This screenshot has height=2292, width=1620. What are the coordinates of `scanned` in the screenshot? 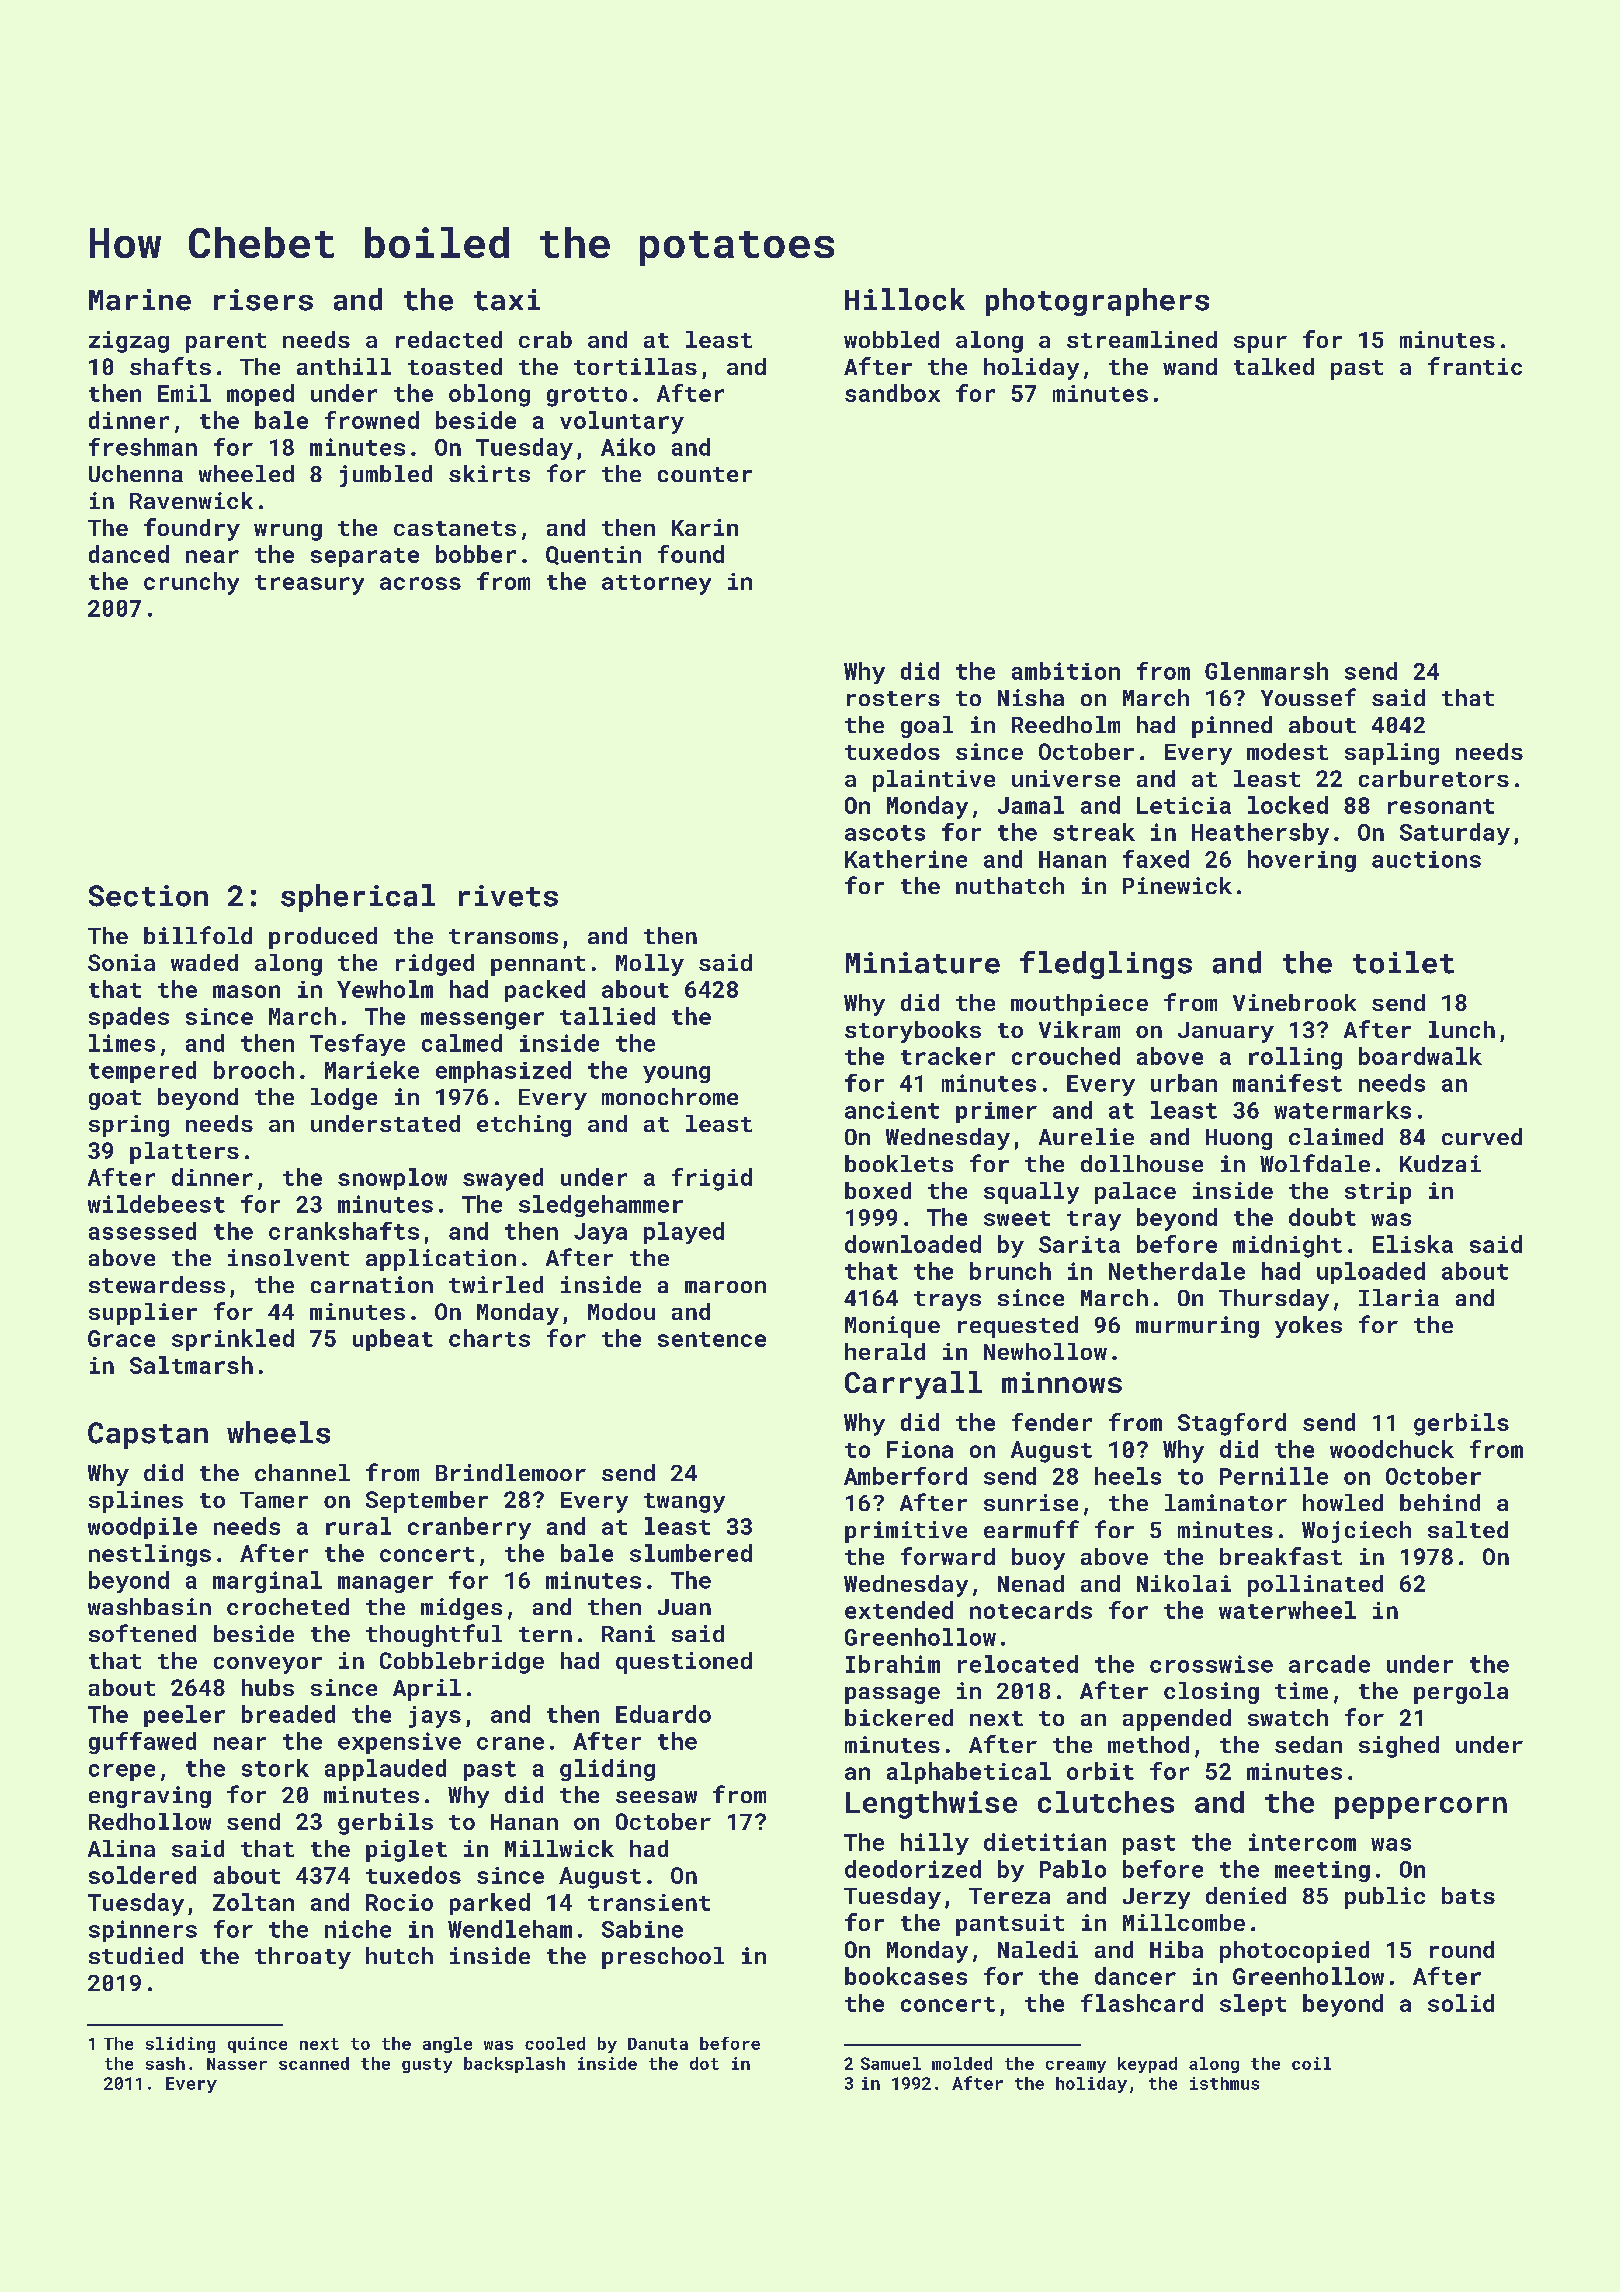 It's located at (314, 2063).
